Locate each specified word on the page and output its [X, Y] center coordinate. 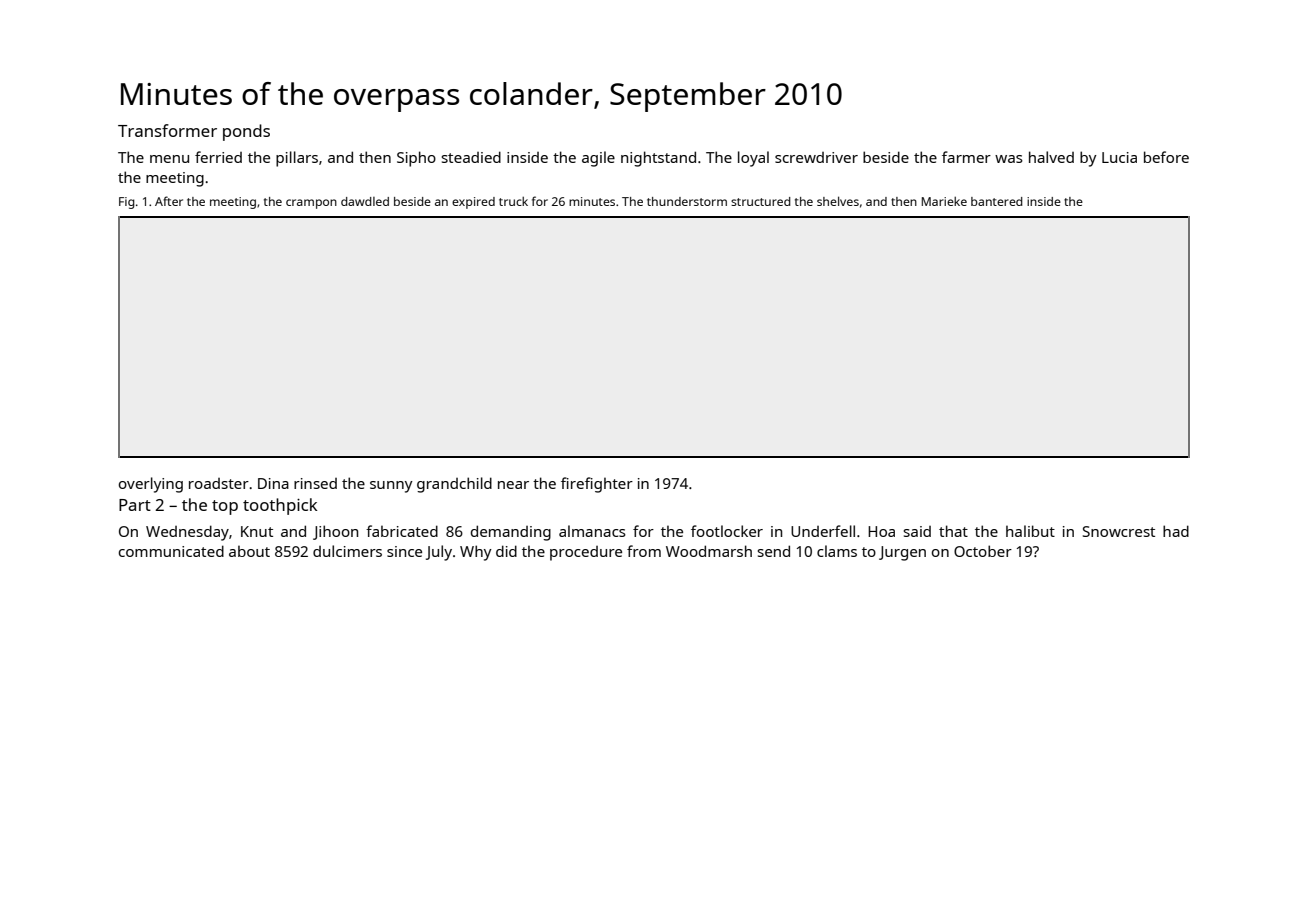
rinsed [315, 483]
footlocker [727, 531]
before [1166, 157]
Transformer [167, 130]
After [169, 201]
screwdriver [816, 157]
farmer [966, 157]
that [953, 531]
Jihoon [335, 532]
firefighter [597, 485]
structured [761, 201]
